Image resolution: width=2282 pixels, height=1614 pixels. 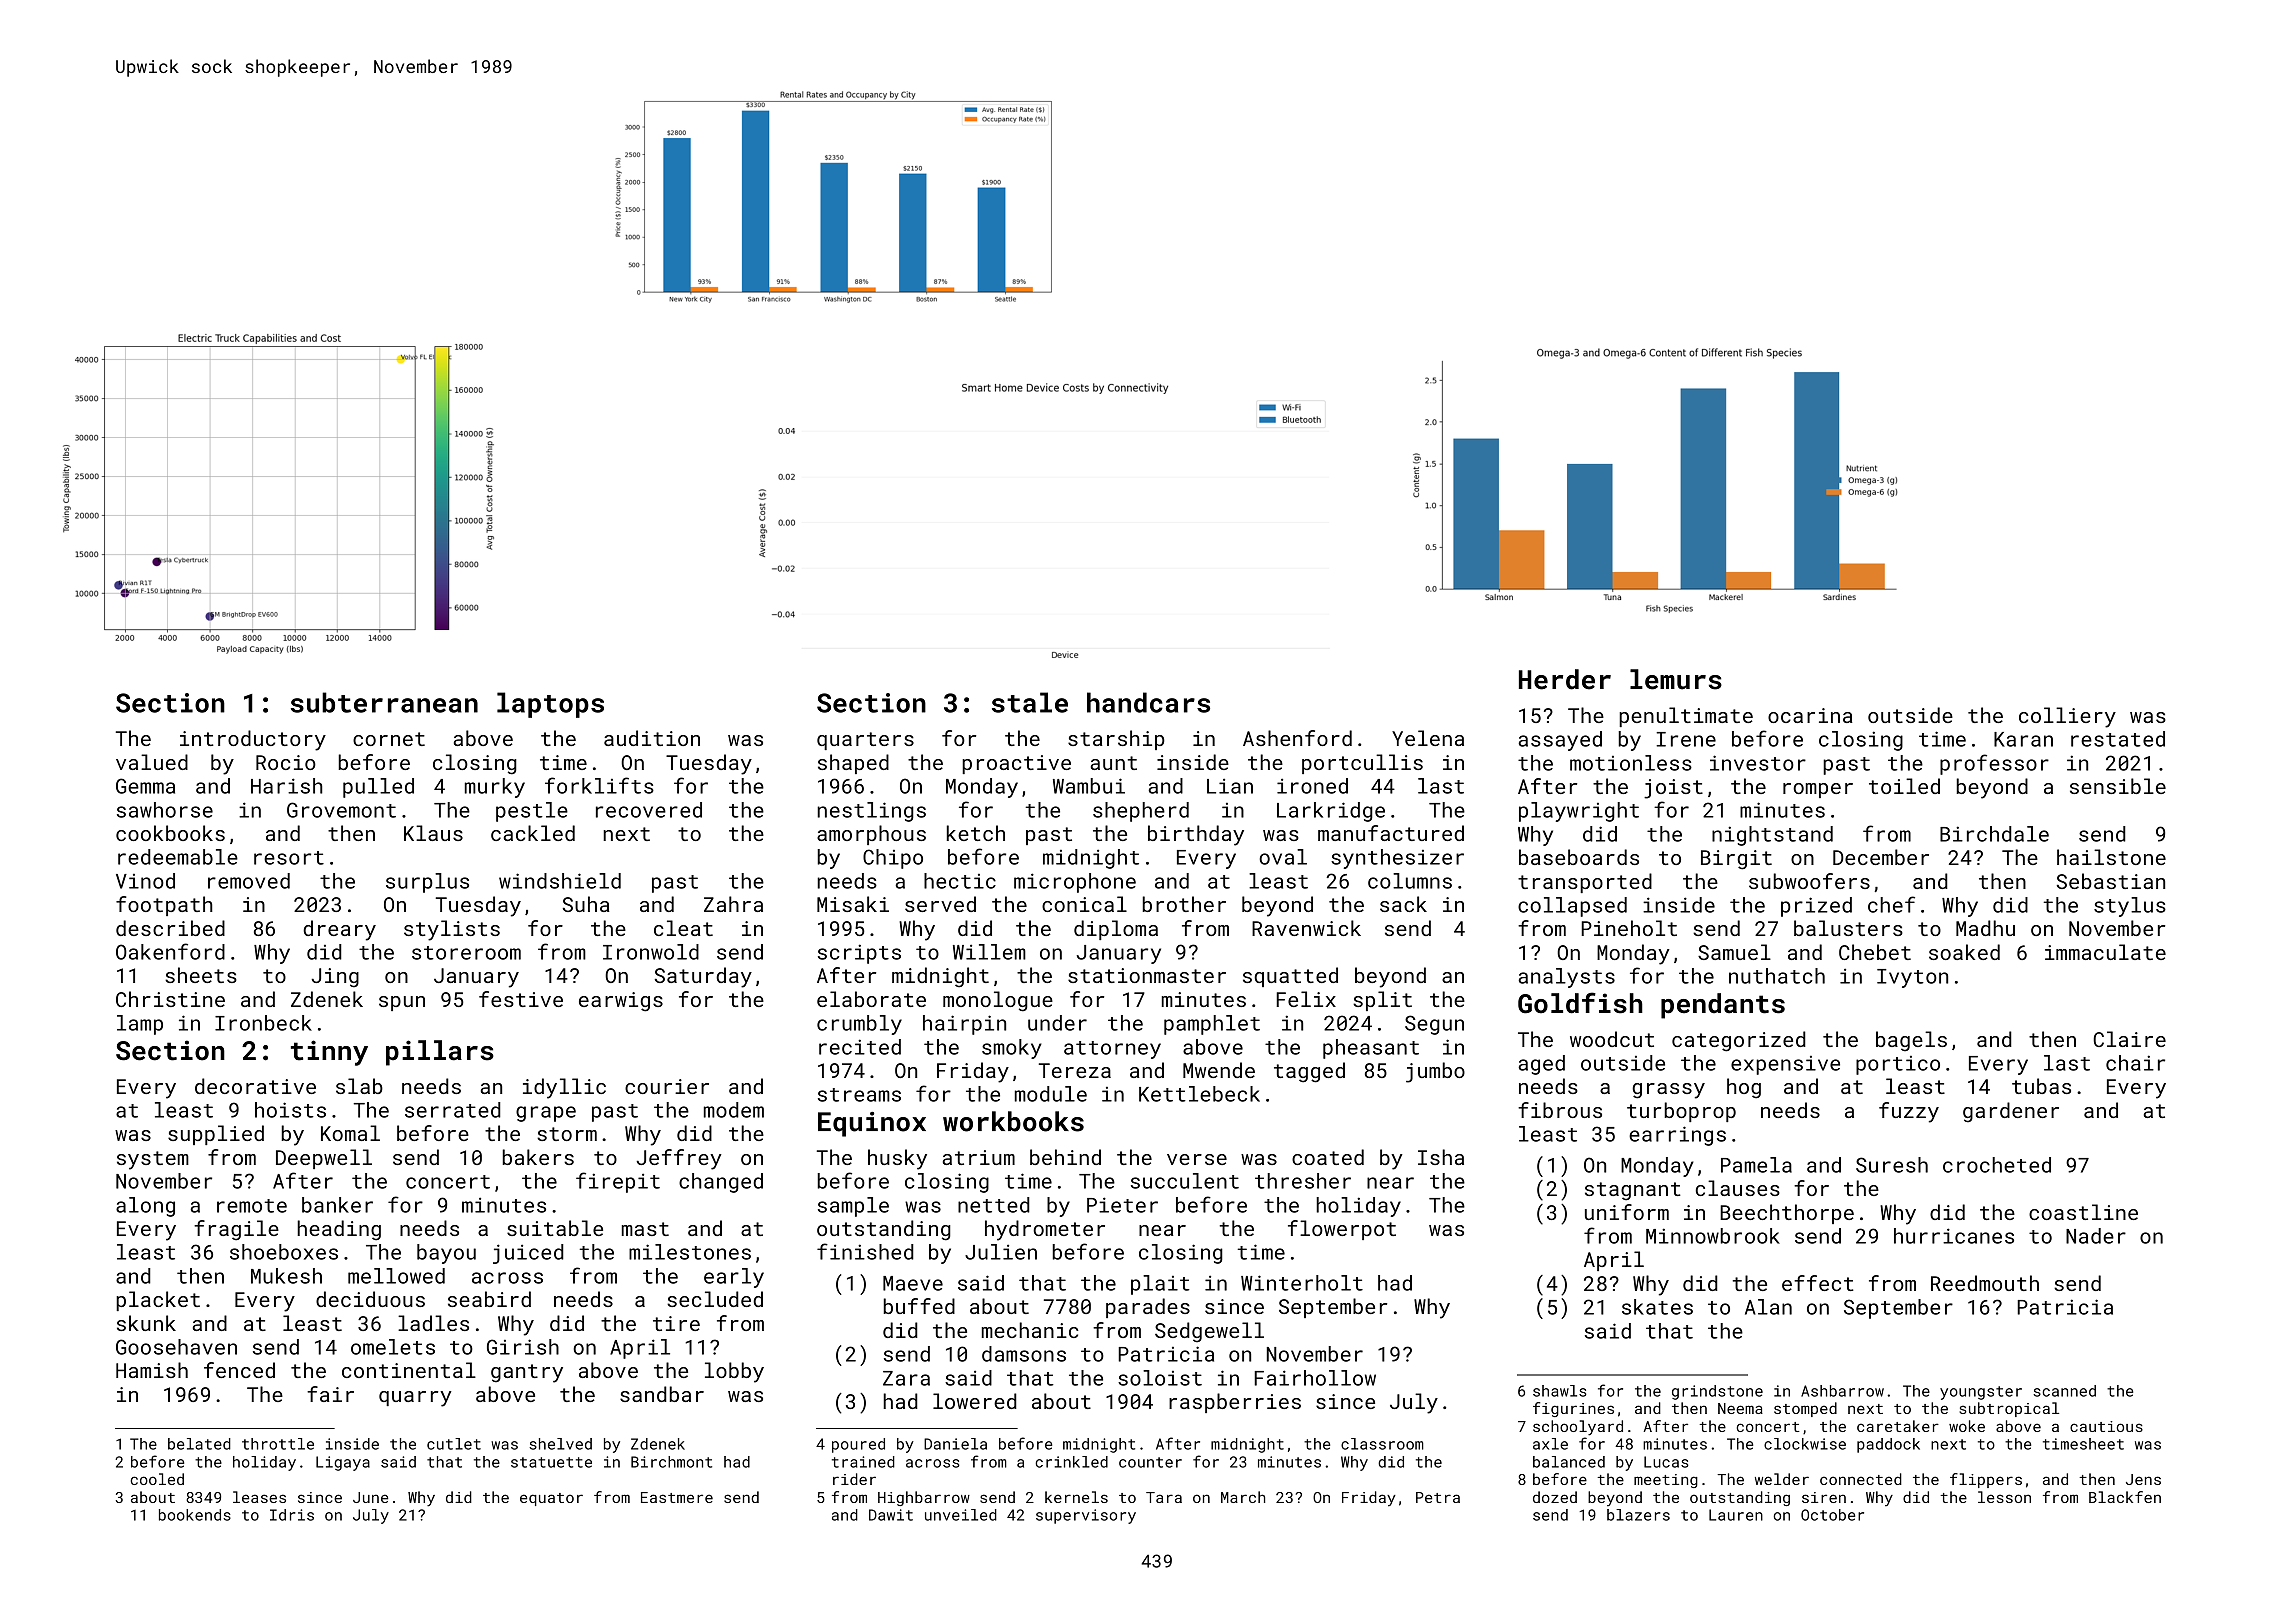 What do you see at coordinates (153, 1160) in the page?
I see `system` at bounding box center [153, 1160].
